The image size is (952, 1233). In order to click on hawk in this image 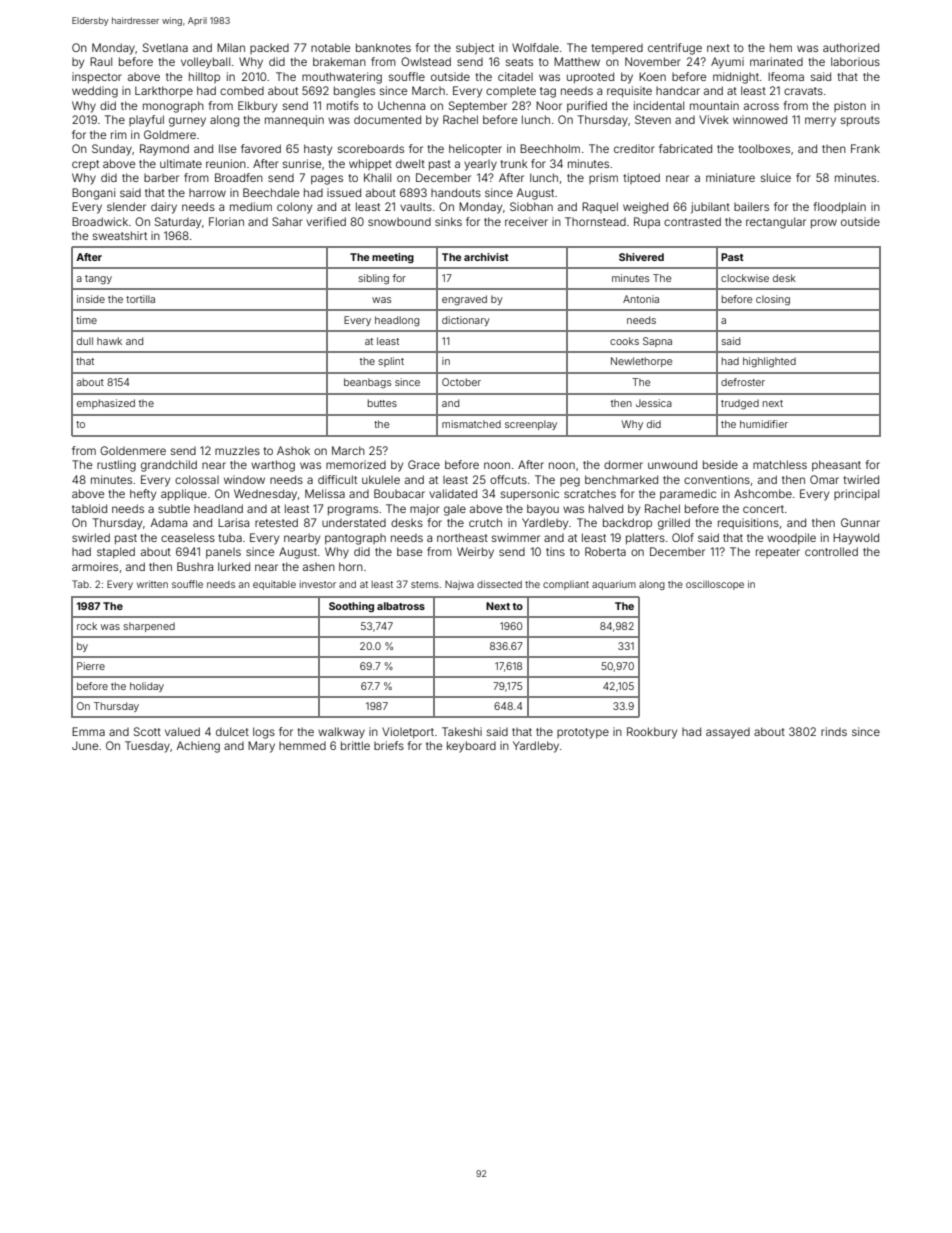, I will do `click(109, 341)`.
